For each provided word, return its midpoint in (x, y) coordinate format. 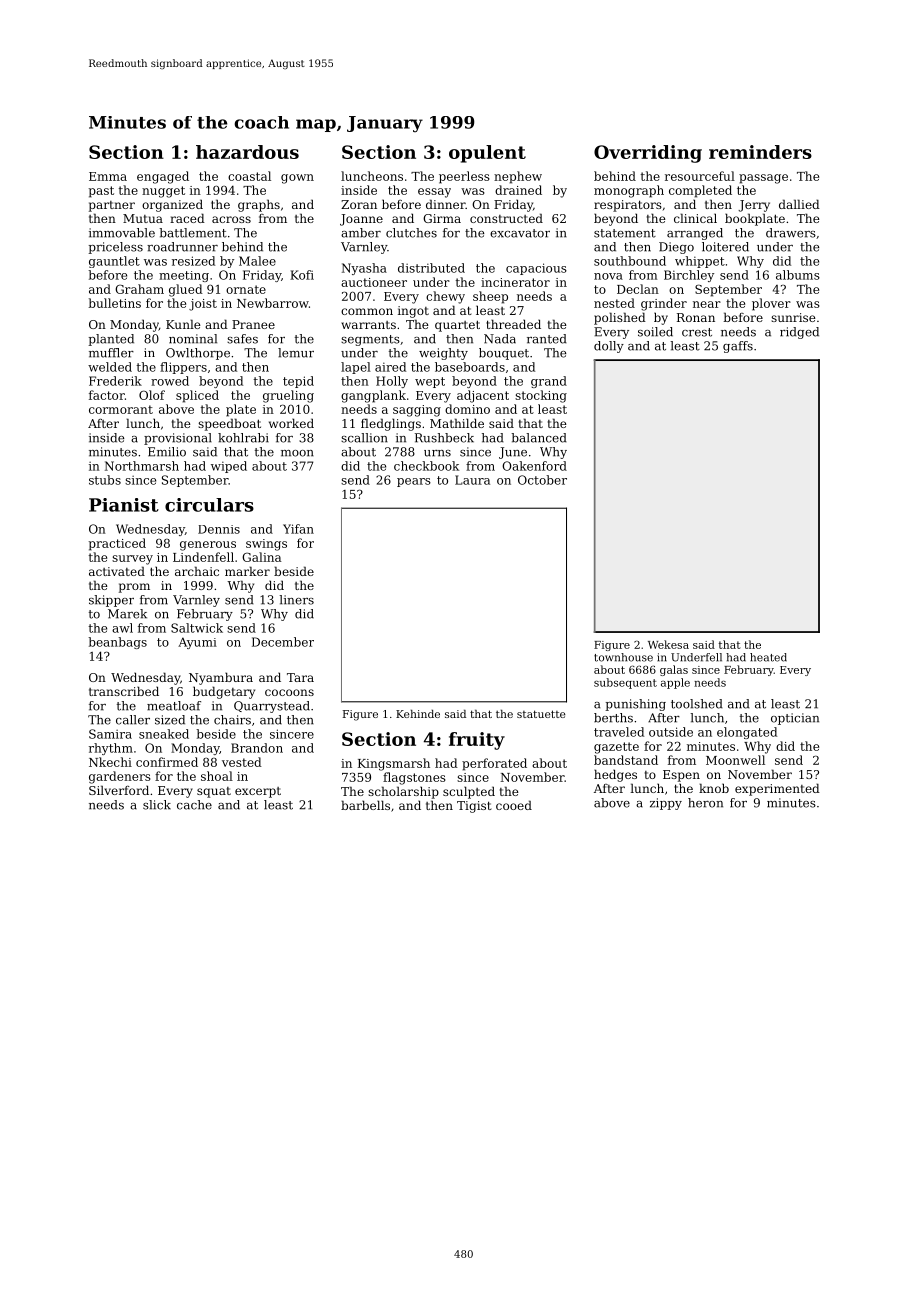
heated (768, 657)
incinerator (515, 282)
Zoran (359, 204)
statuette (541, 714)
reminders (760, 152)
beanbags (117, 643)
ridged (799, 333)
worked (291, 423)
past (101, 192)
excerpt (258, 792)
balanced (539, 438)
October (542, 480)
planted (111, 340)
